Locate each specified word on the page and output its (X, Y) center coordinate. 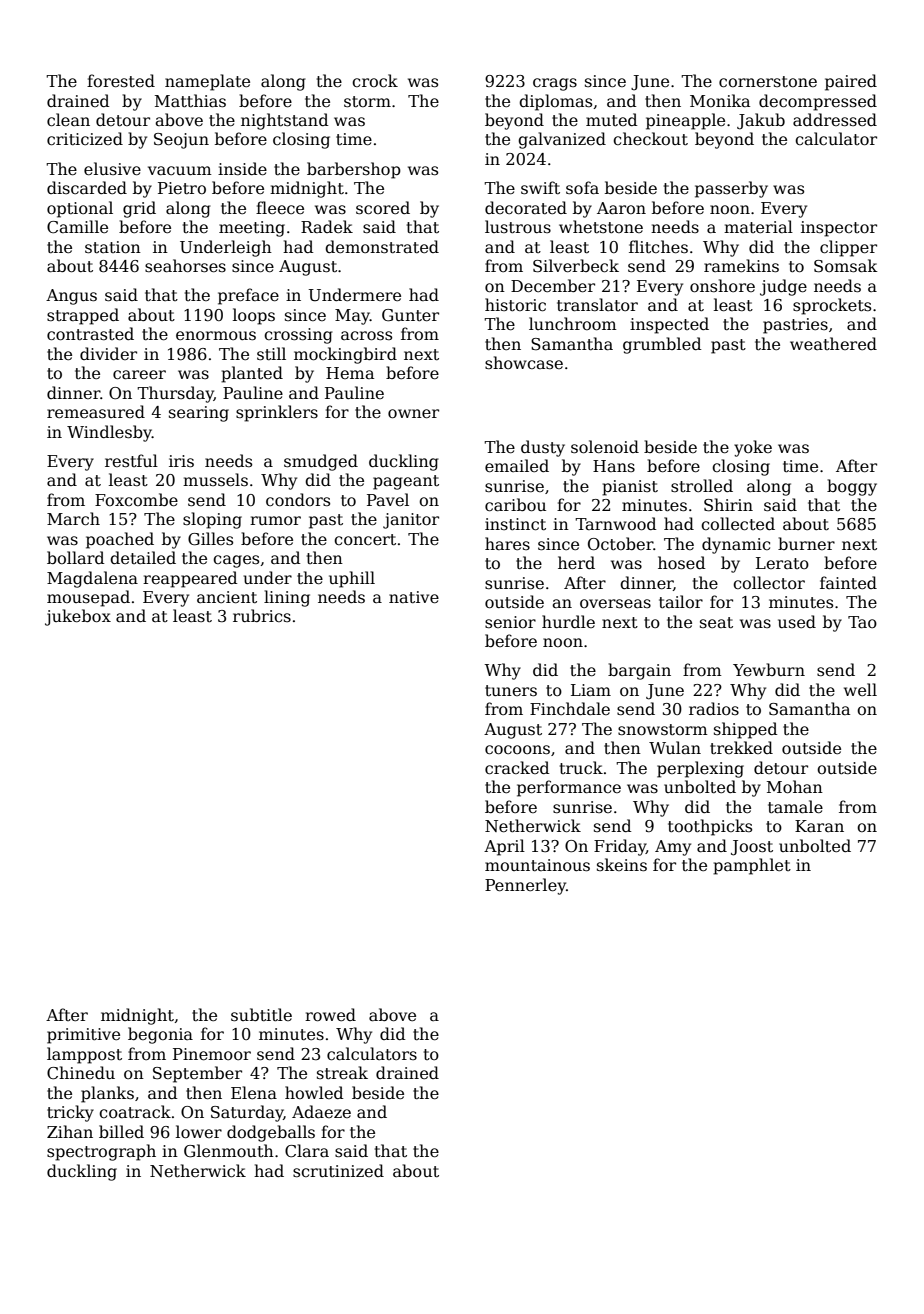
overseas (615, 604)
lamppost (84, 1055)
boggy (852, 487)
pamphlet (752, 866)
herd (576, 563)
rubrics (262, 615)
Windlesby (109, 433)
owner (413, 414)
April (504, 847)
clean (68, 120)
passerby (731, 189)
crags (555, 84)
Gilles (210, 539)
